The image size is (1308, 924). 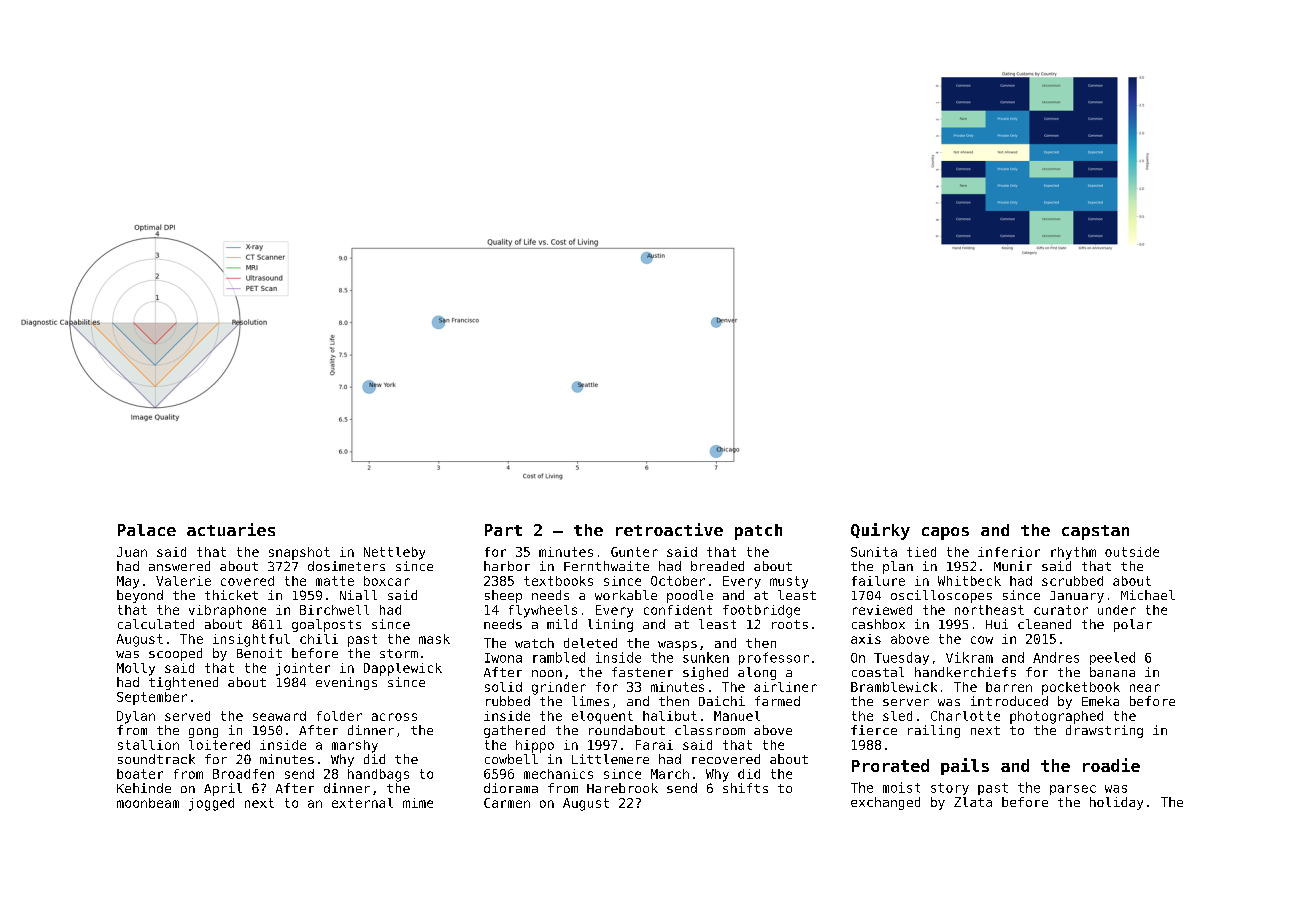 I want to click on external, so click(x=362, y=803).
